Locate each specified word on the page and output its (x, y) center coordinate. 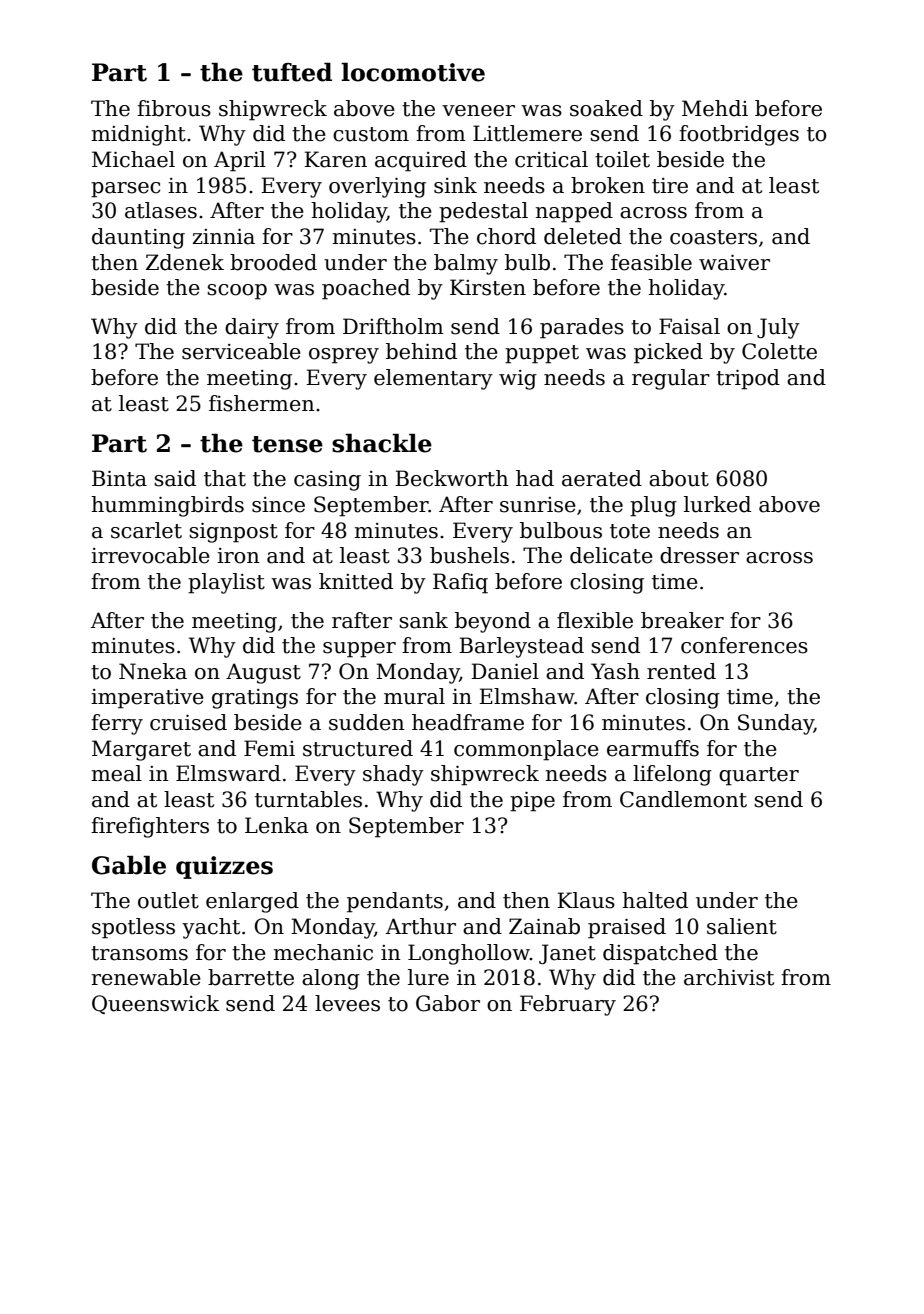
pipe (532, 802)
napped (574, 212)
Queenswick (155, 1004)
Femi (269, 748)
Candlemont (683, 799)
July (778, 328)
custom (371, 134)
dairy (252, 328)
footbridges (739, 135)
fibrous (174, 108)
